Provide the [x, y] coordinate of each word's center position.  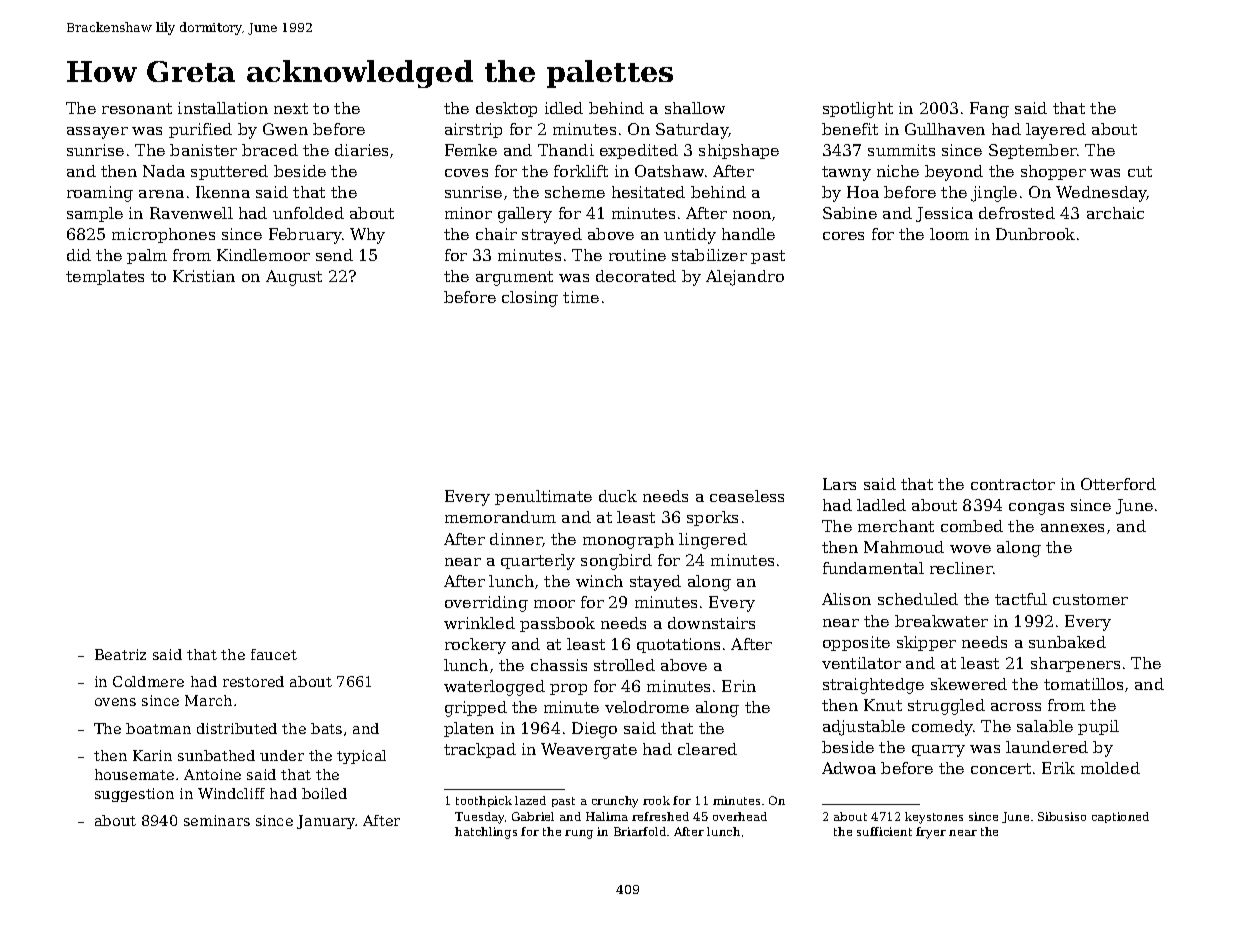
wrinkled [479, 623]
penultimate [543, 497]
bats [326, 728]
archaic [1115, 213]
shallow [695, 108]
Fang [989, 110]
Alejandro [745, 278]
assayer [97, 133]
